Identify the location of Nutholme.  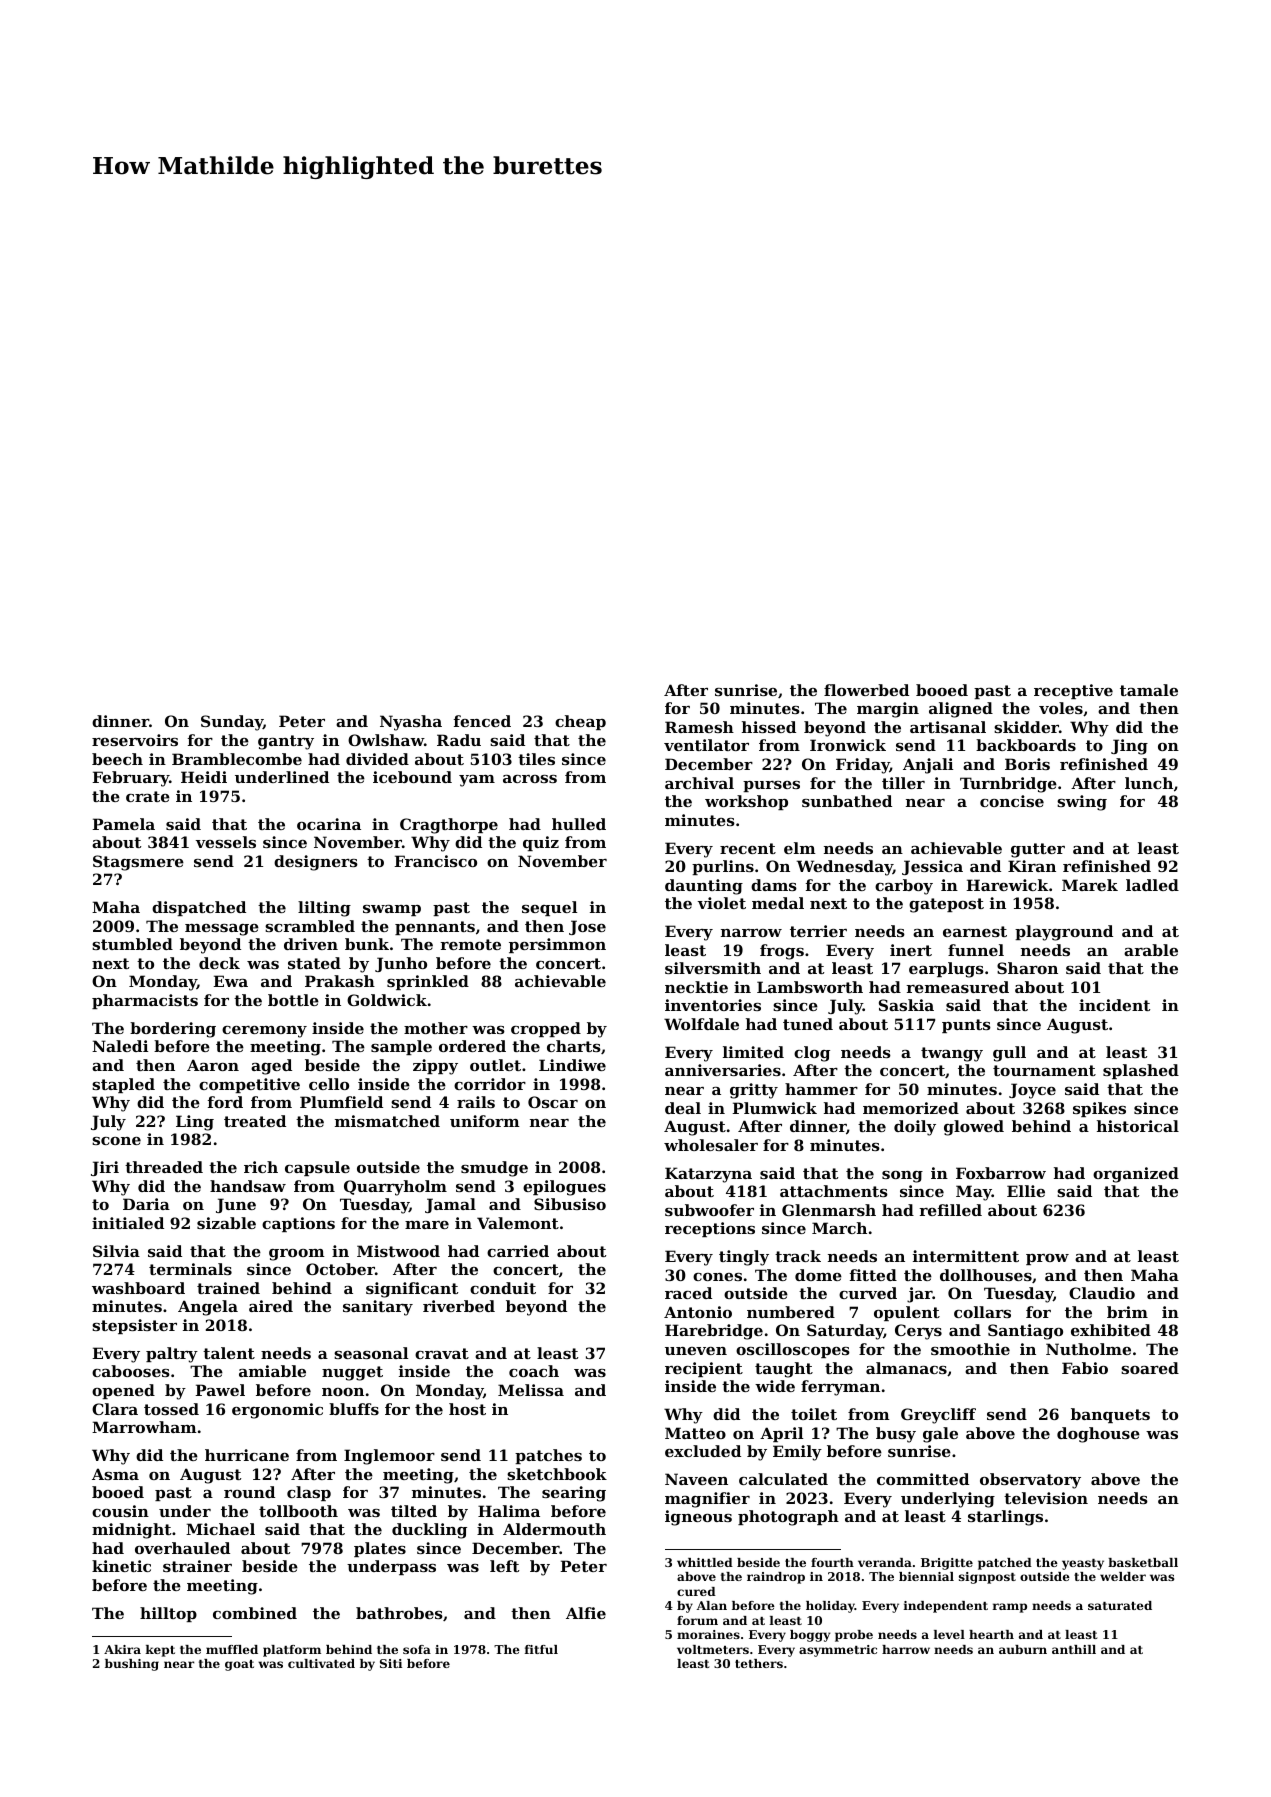
(1088, 1349).
